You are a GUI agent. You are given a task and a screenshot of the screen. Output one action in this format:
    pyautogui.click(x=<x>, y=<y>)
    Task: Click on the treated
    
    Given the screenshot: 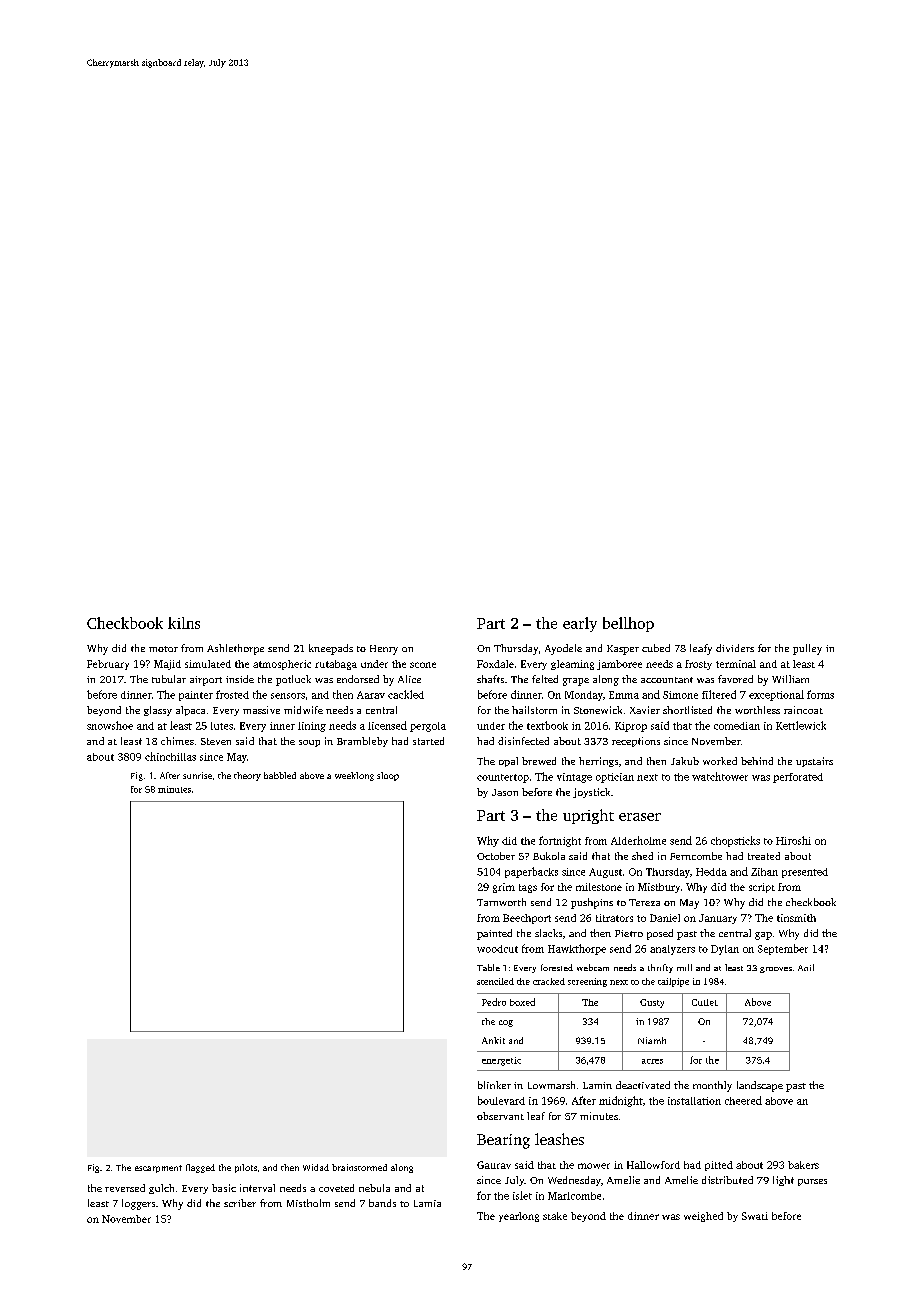 What is the action you would take?
    pyautogui.click(x=764, y=856)
